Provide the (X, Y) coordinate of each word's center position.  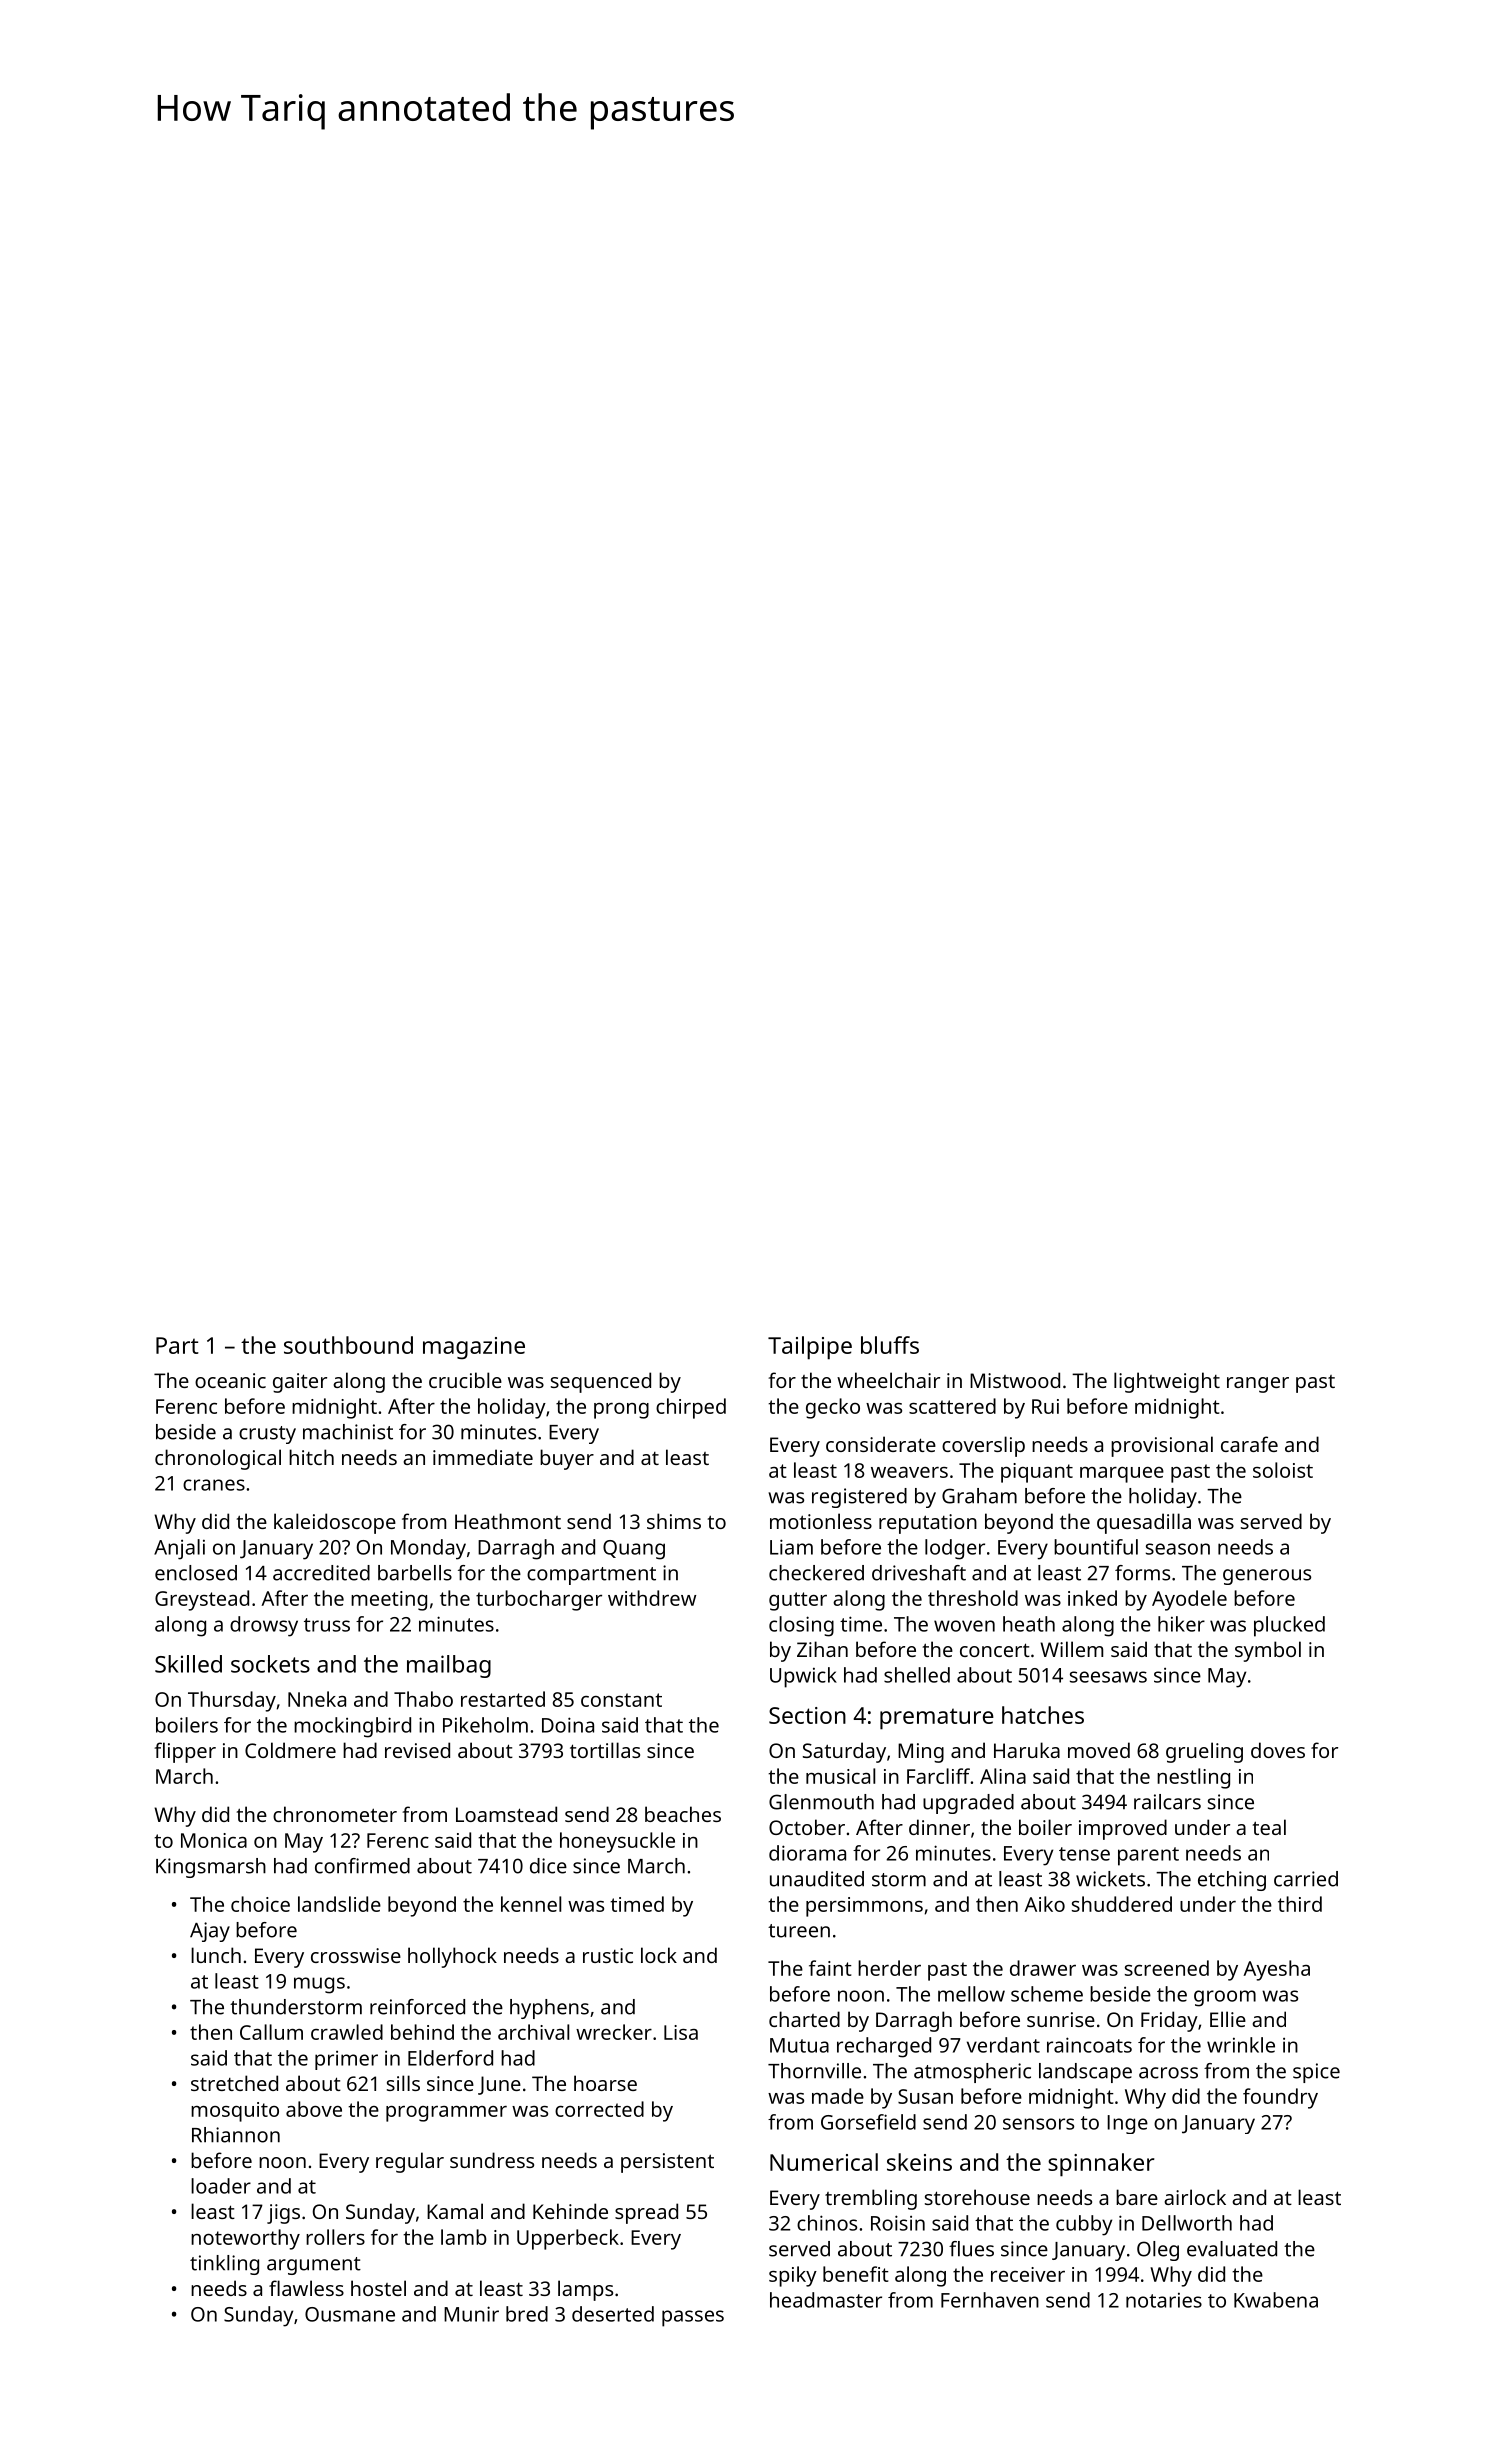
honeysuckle (617, 1842)
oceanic (230, 1380)
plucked (1289, 1626)
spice (1316, 2073)
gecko (833, 1408)
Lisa (681, 2032)
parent (1148, 1856)
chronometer (335, 1814)
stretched (234, 2083)
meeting (389, 1601)
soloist (1283, 1470)
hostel (378, 2288)
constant (621, 1700)
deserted (613, 2314)
